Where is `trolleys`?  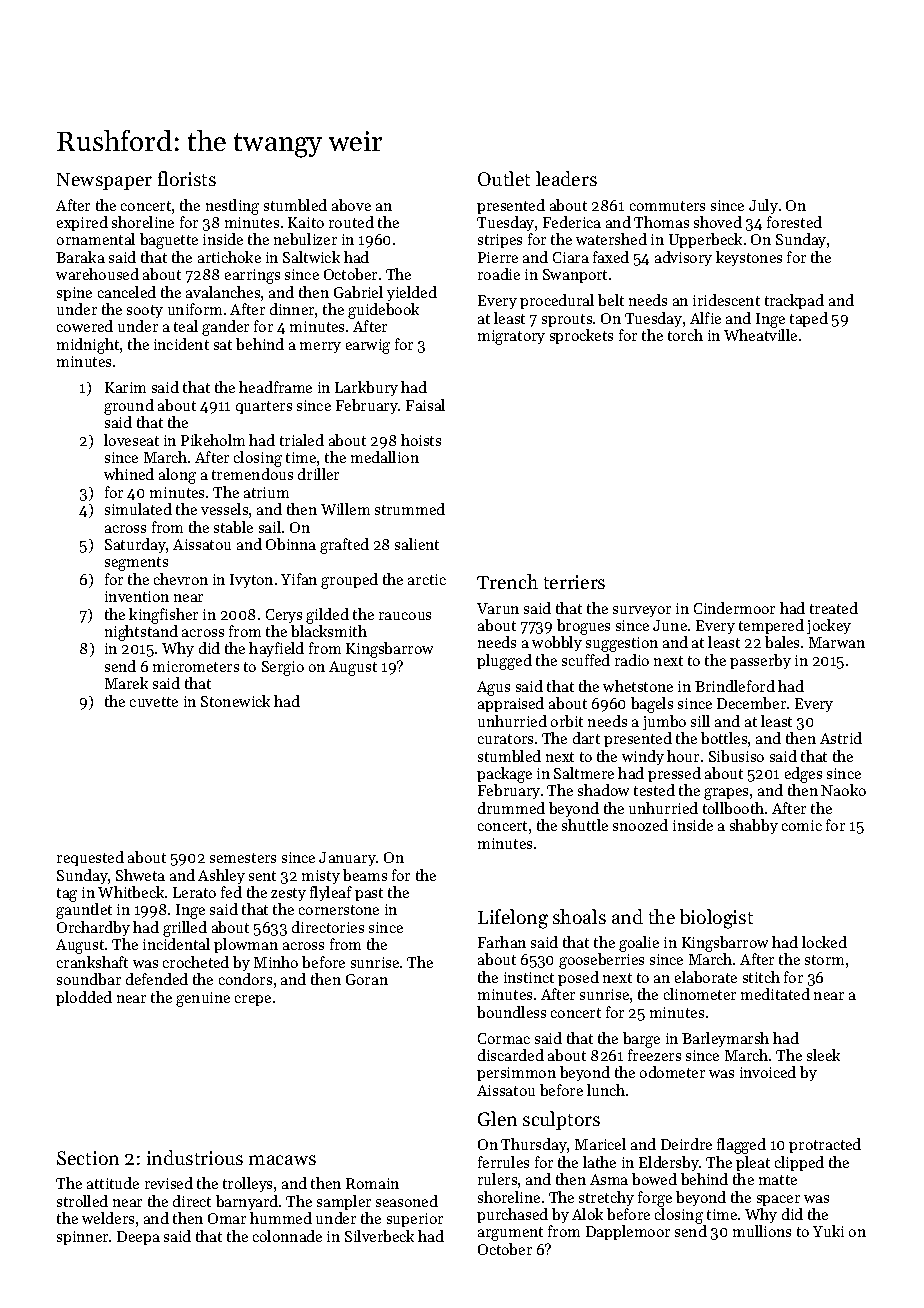 trolleys is located at coordinates (247, 1184).
